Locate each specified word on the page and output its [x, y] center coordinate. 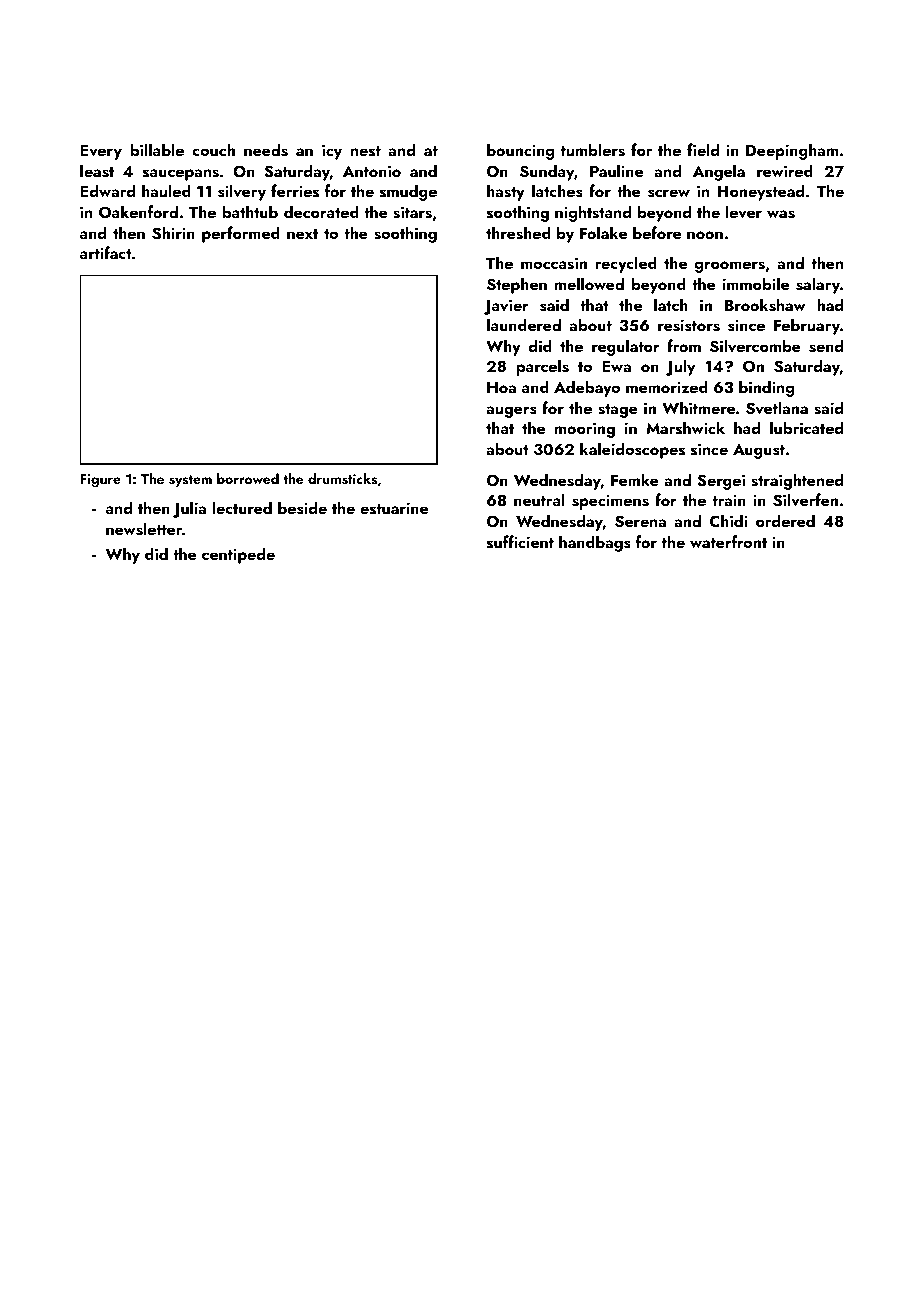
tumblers [593, 150]
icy [332, 152]
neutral [539, 499]
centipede [238, 555]
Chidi [729, 520]
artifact [106, 252]
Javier [506, 307]
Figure [100, 481]
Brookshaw [765, 305]
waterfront [728, 541]
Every [101, 152]
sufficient [520, 542]
